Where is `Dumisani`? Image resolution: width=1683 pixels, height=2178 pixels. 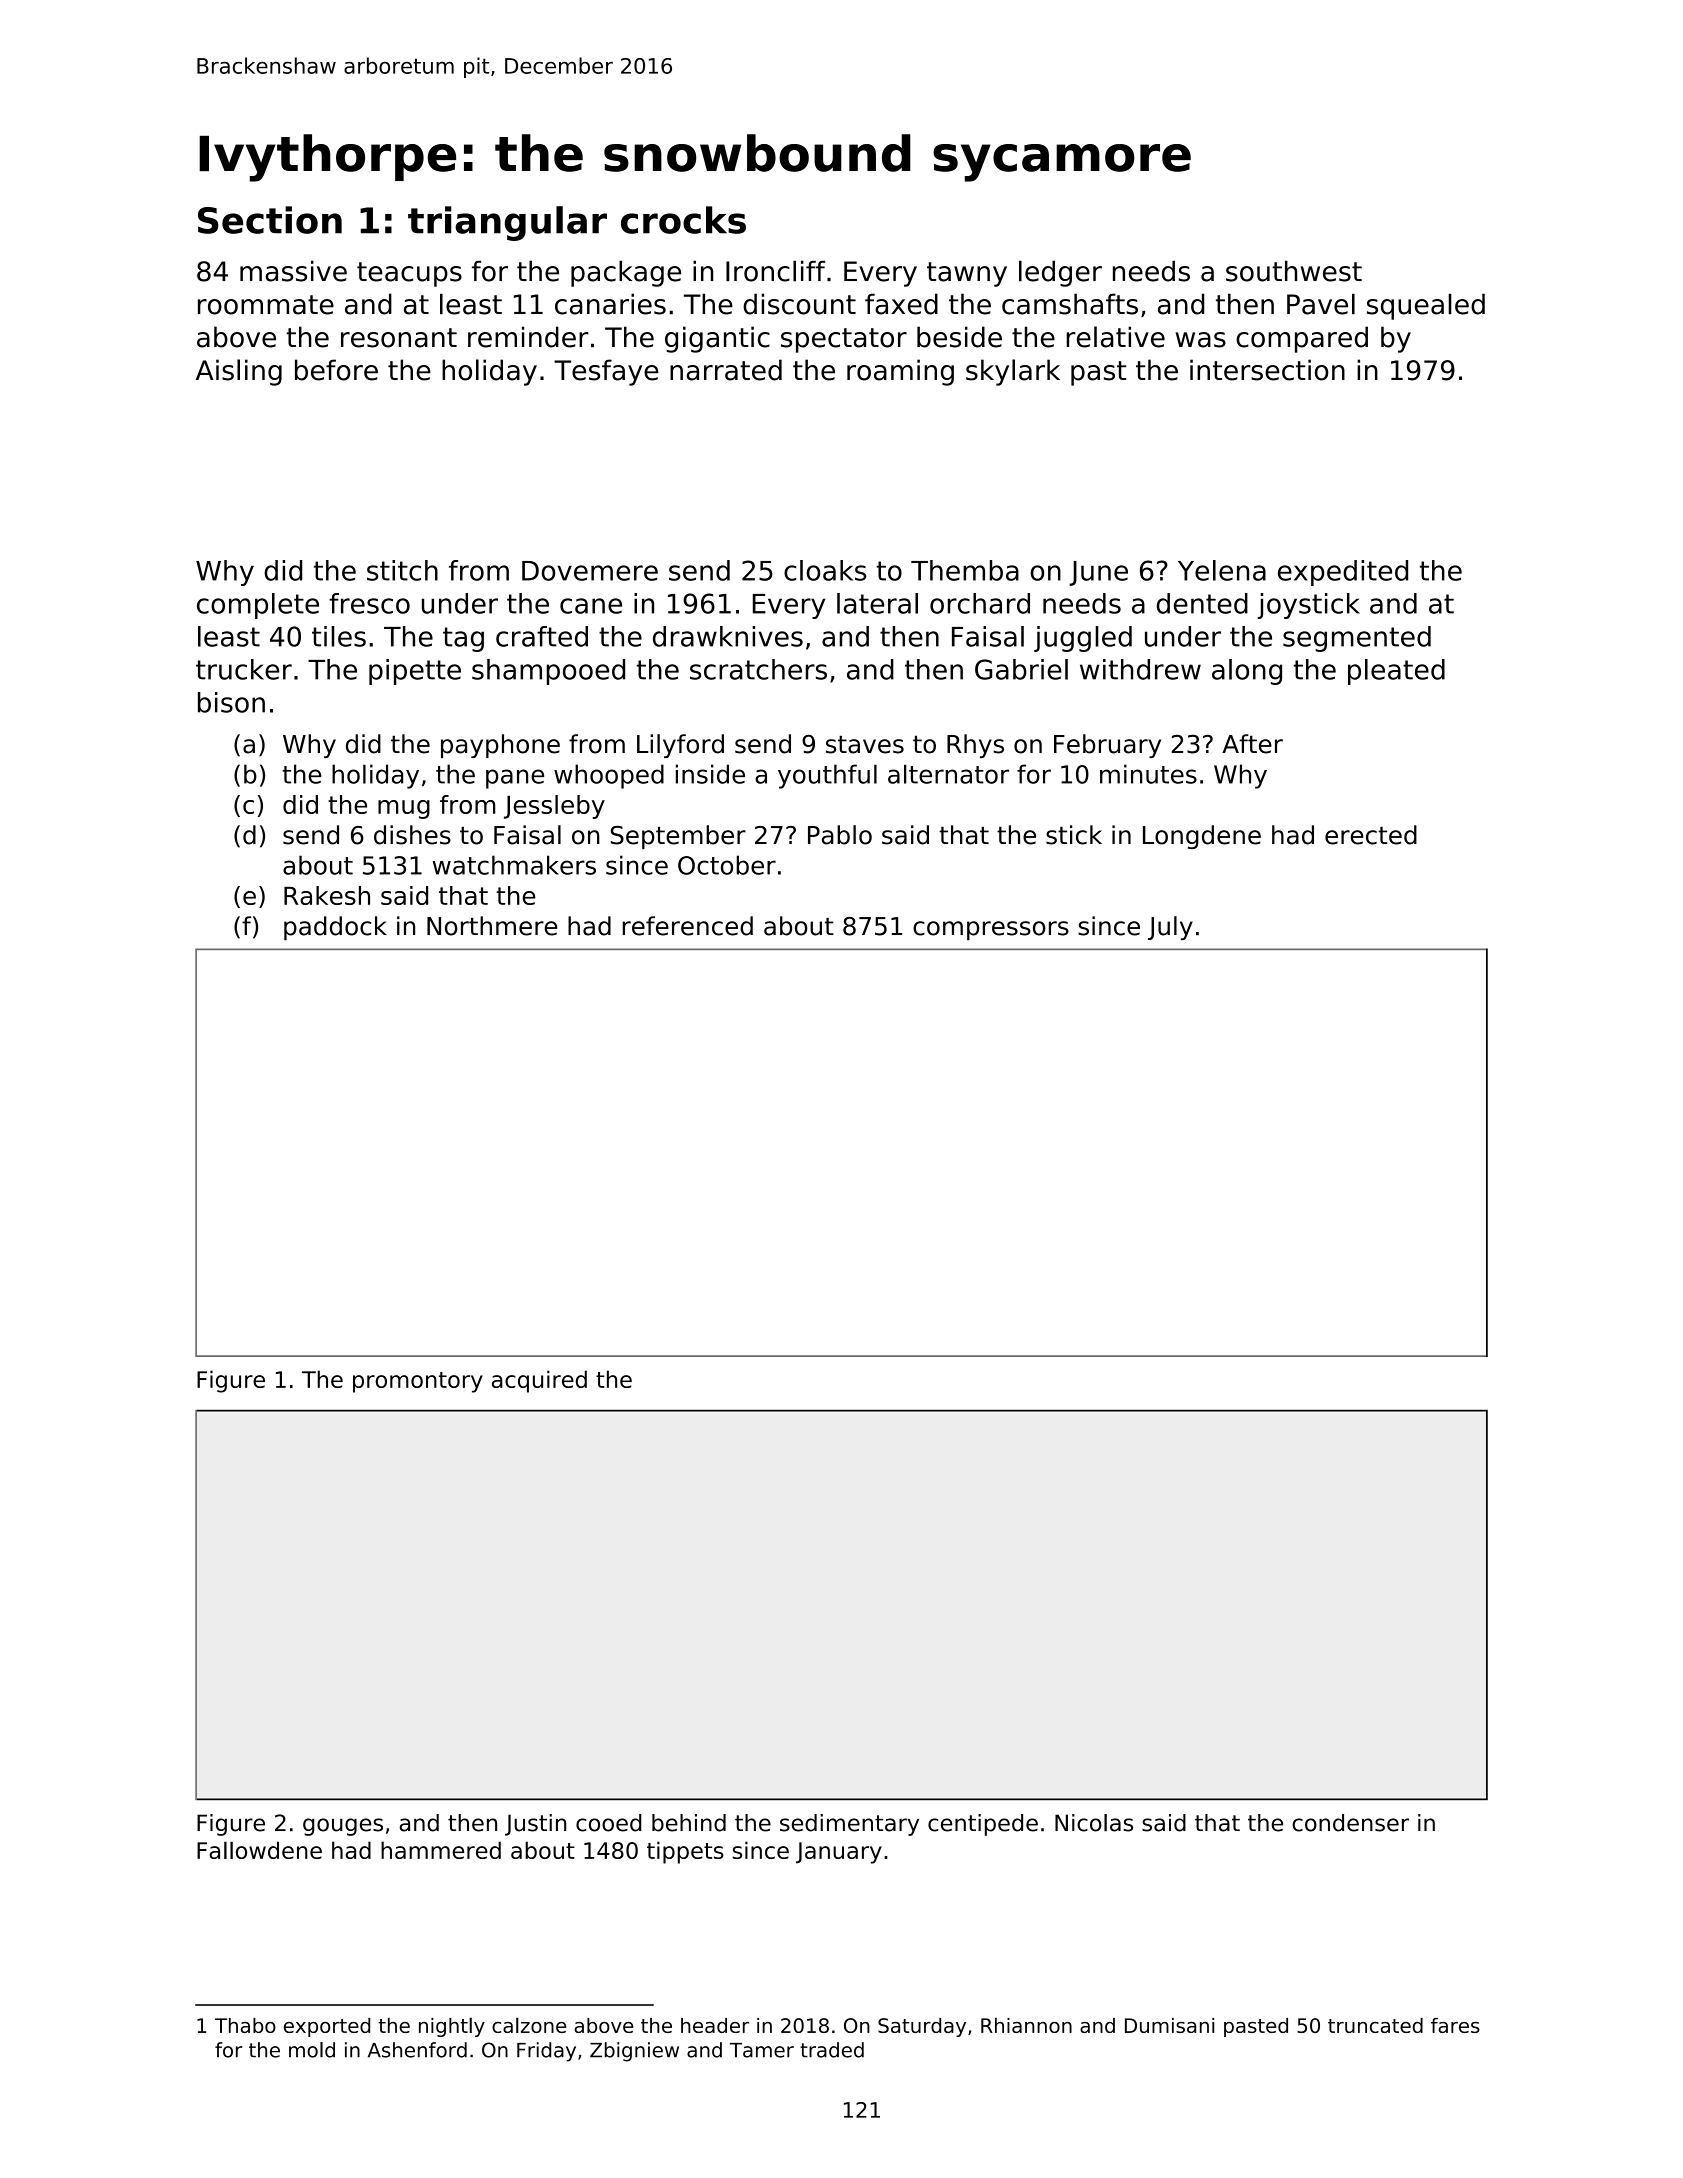 Dumisani is located at coordinates (1169, 2025).
